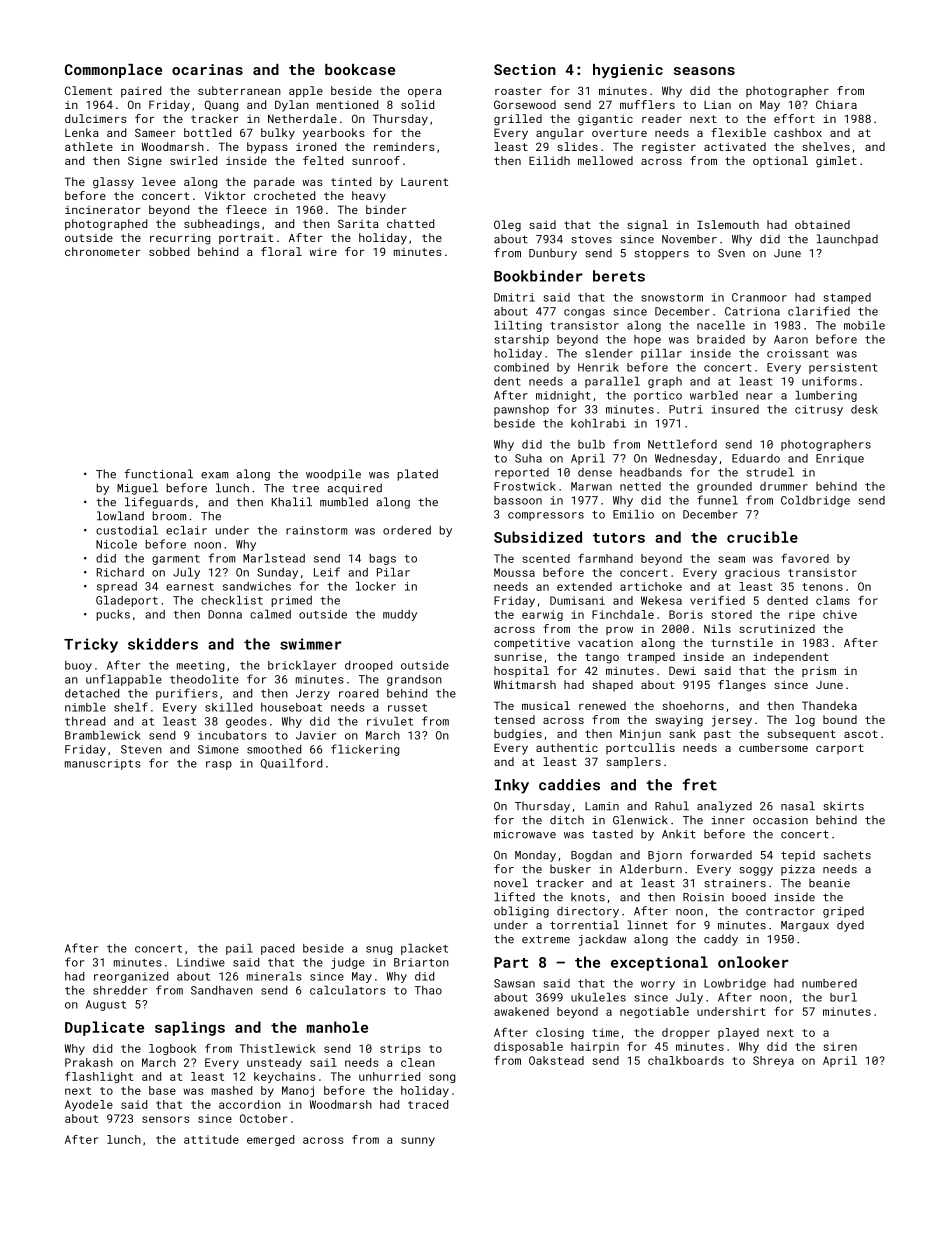 This document has height=1233, width=952. What do you see at coordinates (207, 69) in the document?
I see `ocarinas` at bounding box center [207, 69].
